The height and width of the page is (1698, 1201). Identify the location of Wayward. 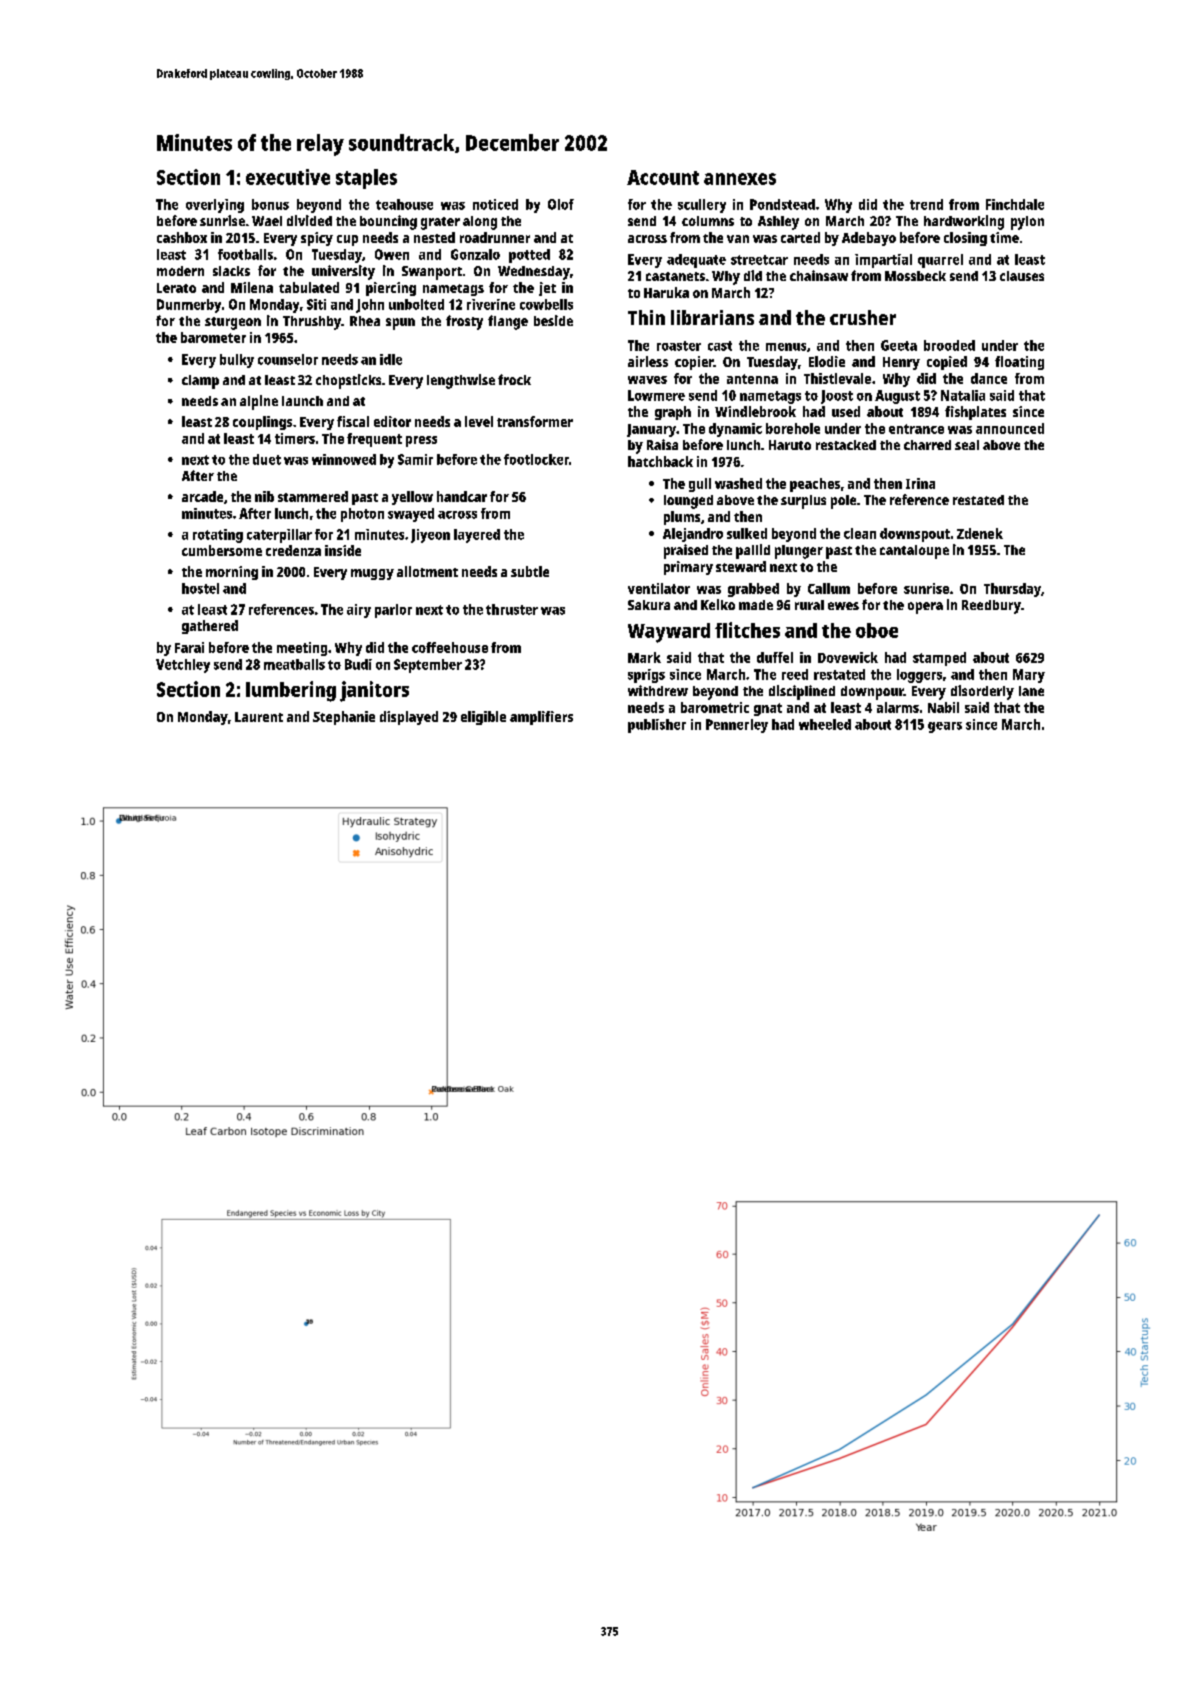
(669, 633).
